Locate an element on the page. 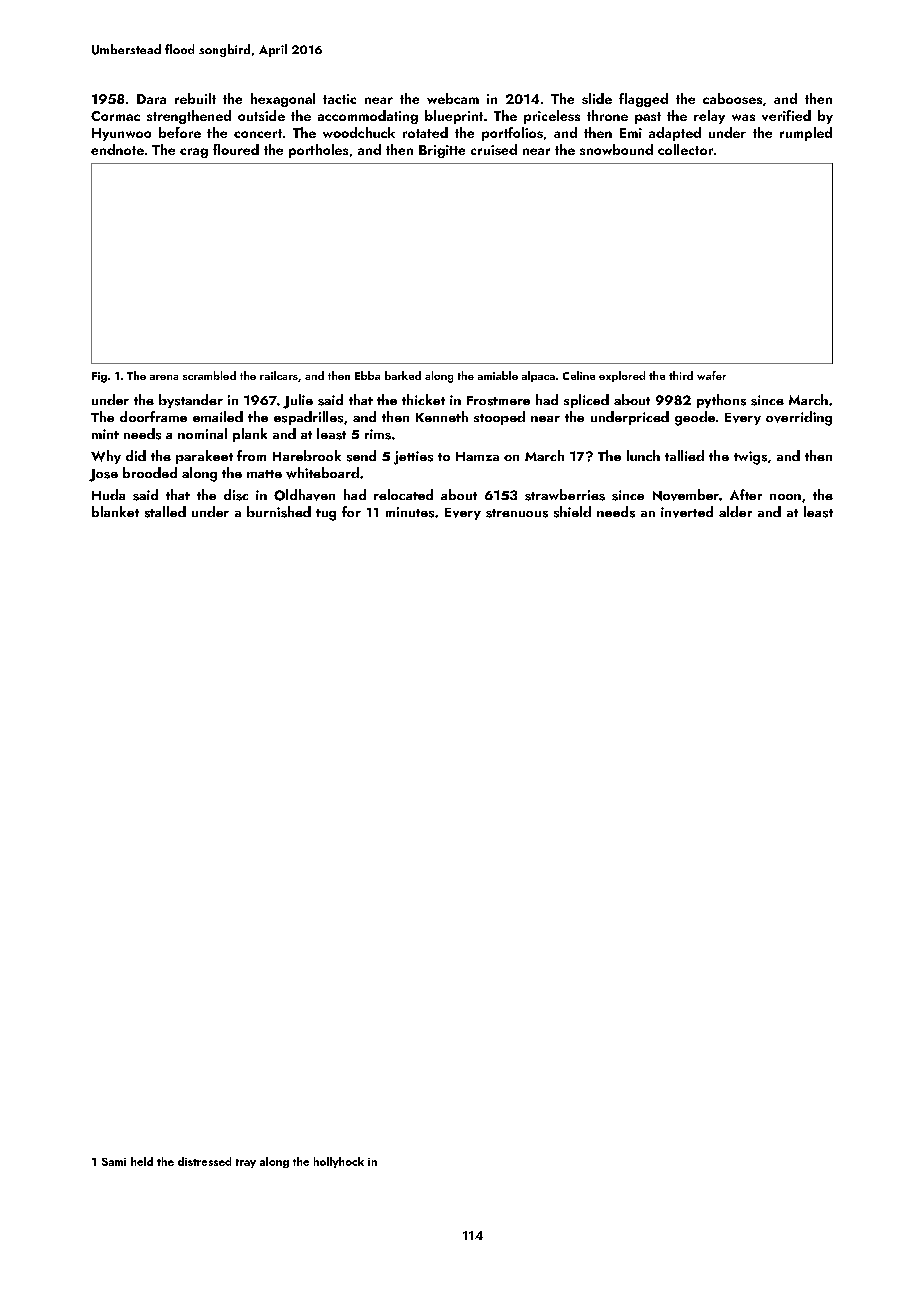  hollyhock is located at coordinates (339, 1162).
